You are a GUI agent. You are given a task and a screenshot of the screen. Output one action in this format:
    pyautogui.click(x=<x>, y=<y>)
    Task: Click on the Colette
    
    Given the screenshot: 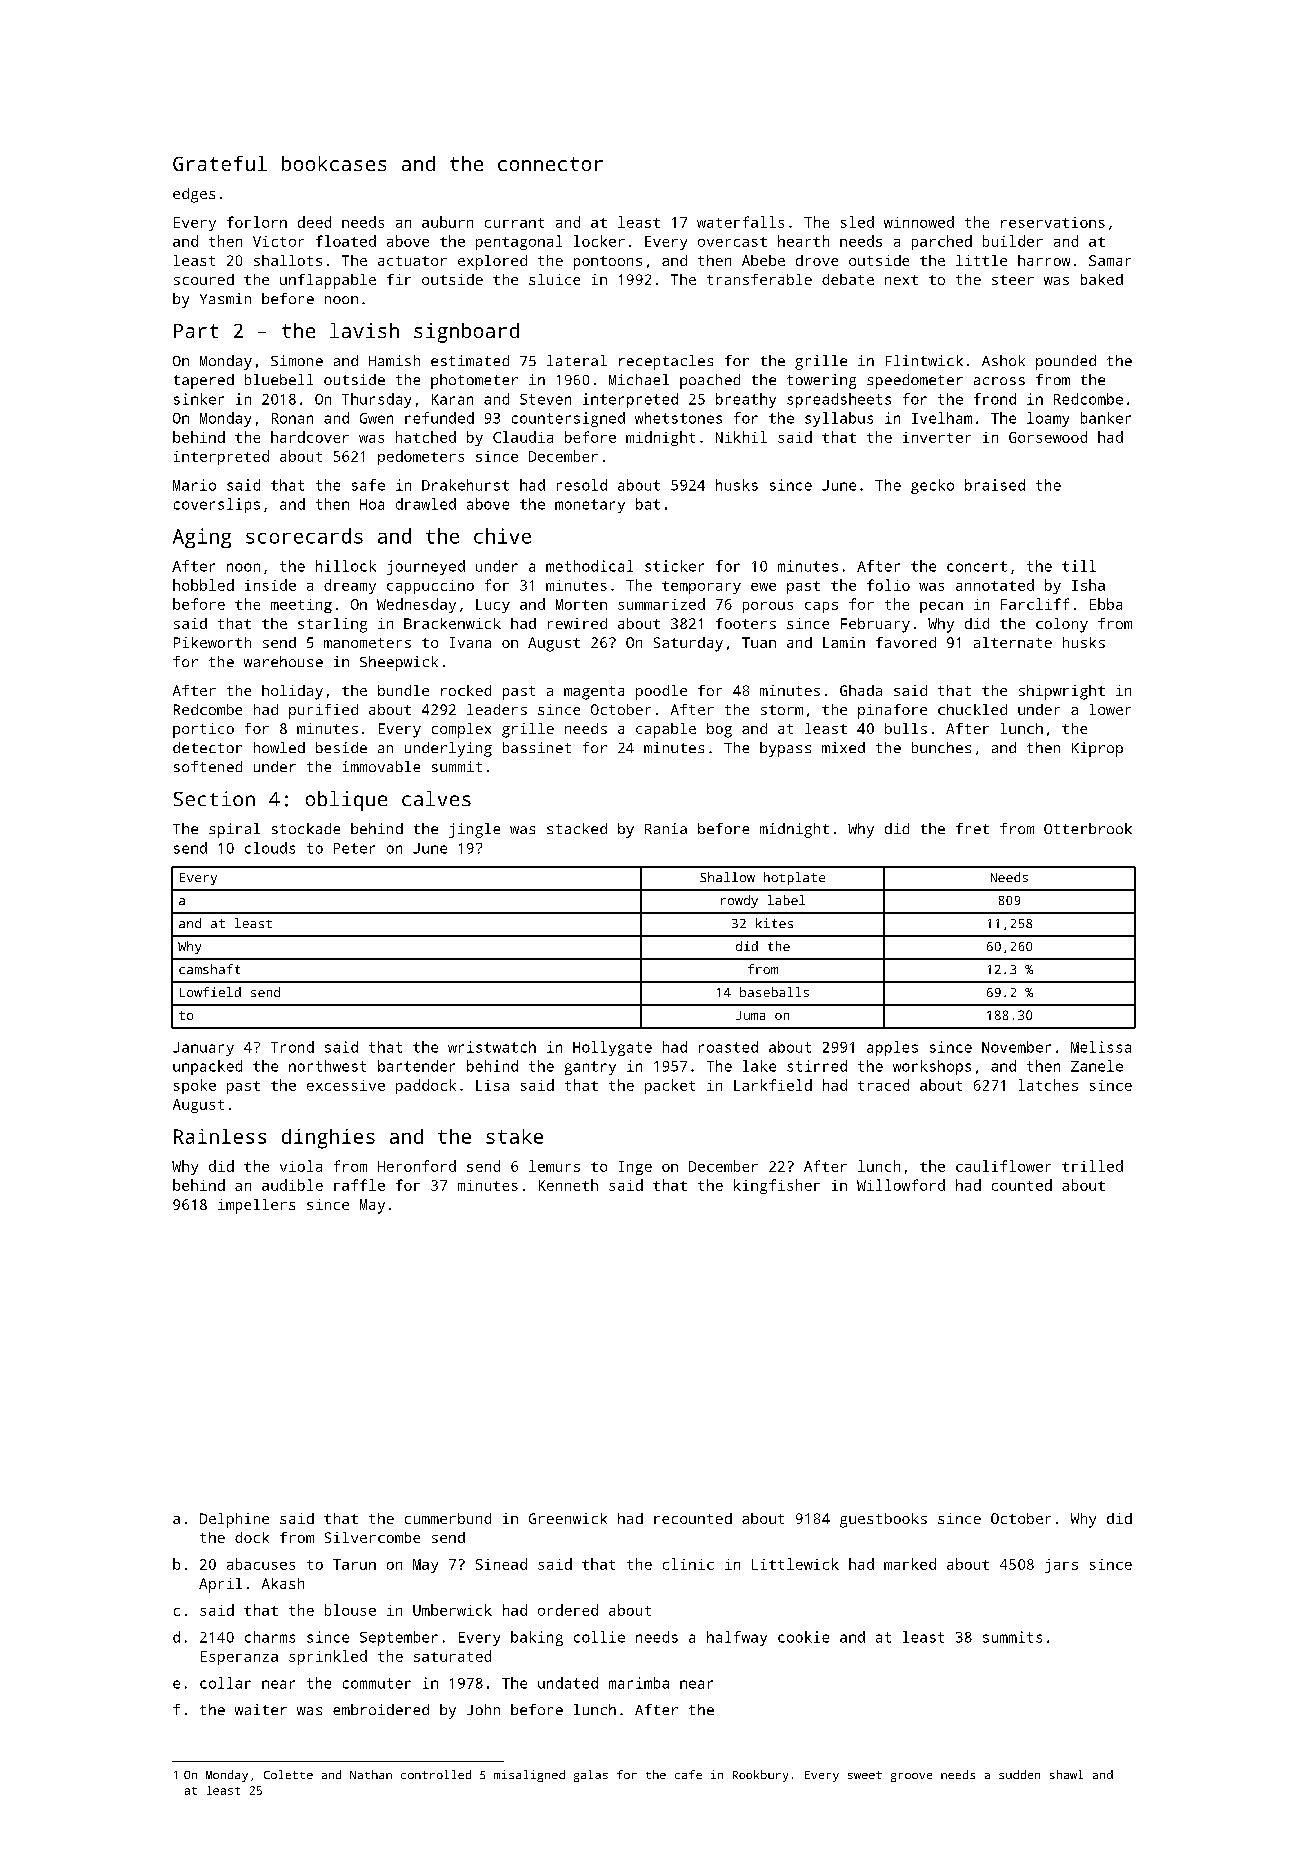 What is the action you would take?
    pyautogui.click(x=288, y=1774)
